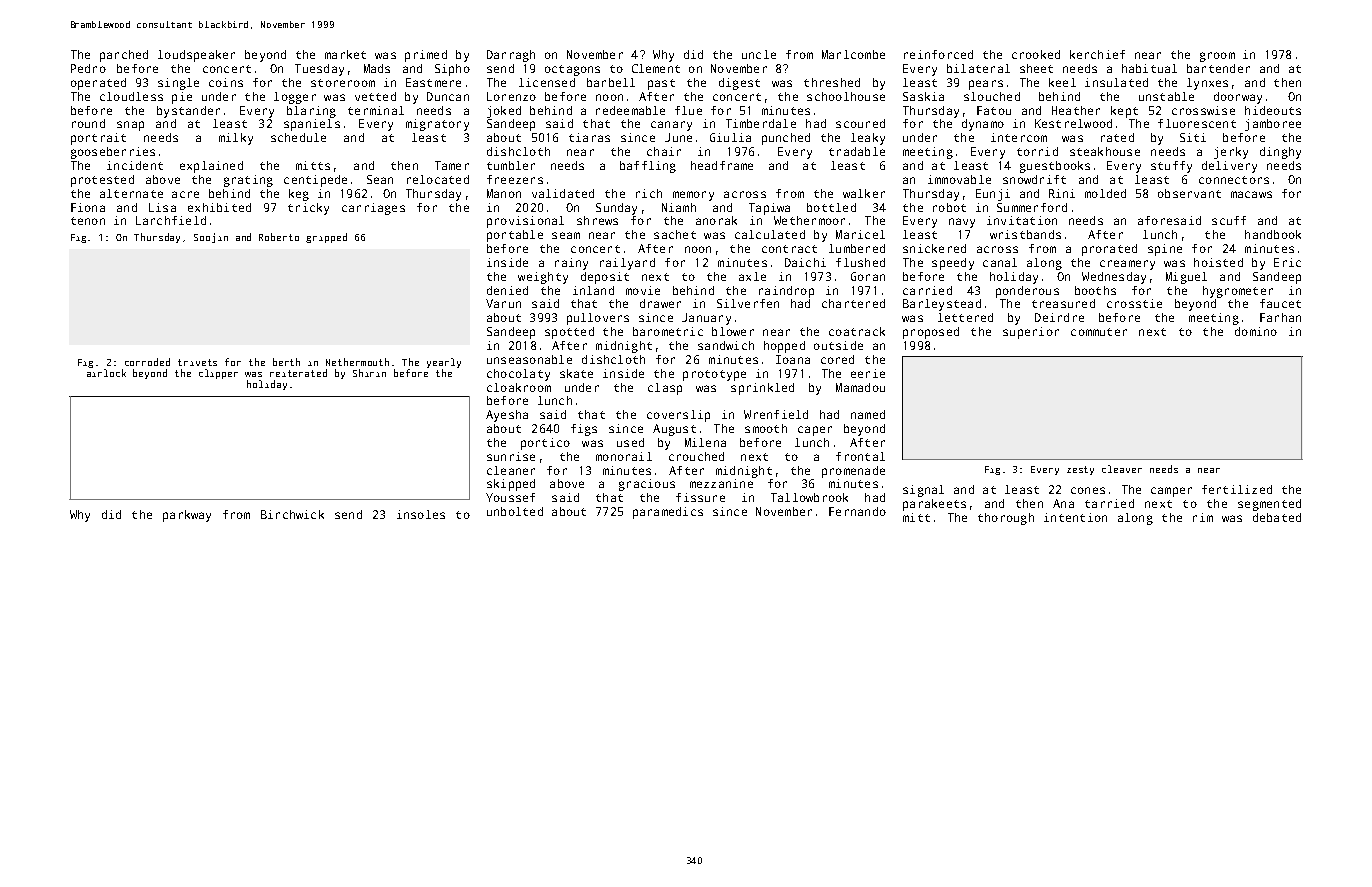  What do you see at coordinates (311, 112) in the image?
I see `blaring` at bounding box center [311, 112].
